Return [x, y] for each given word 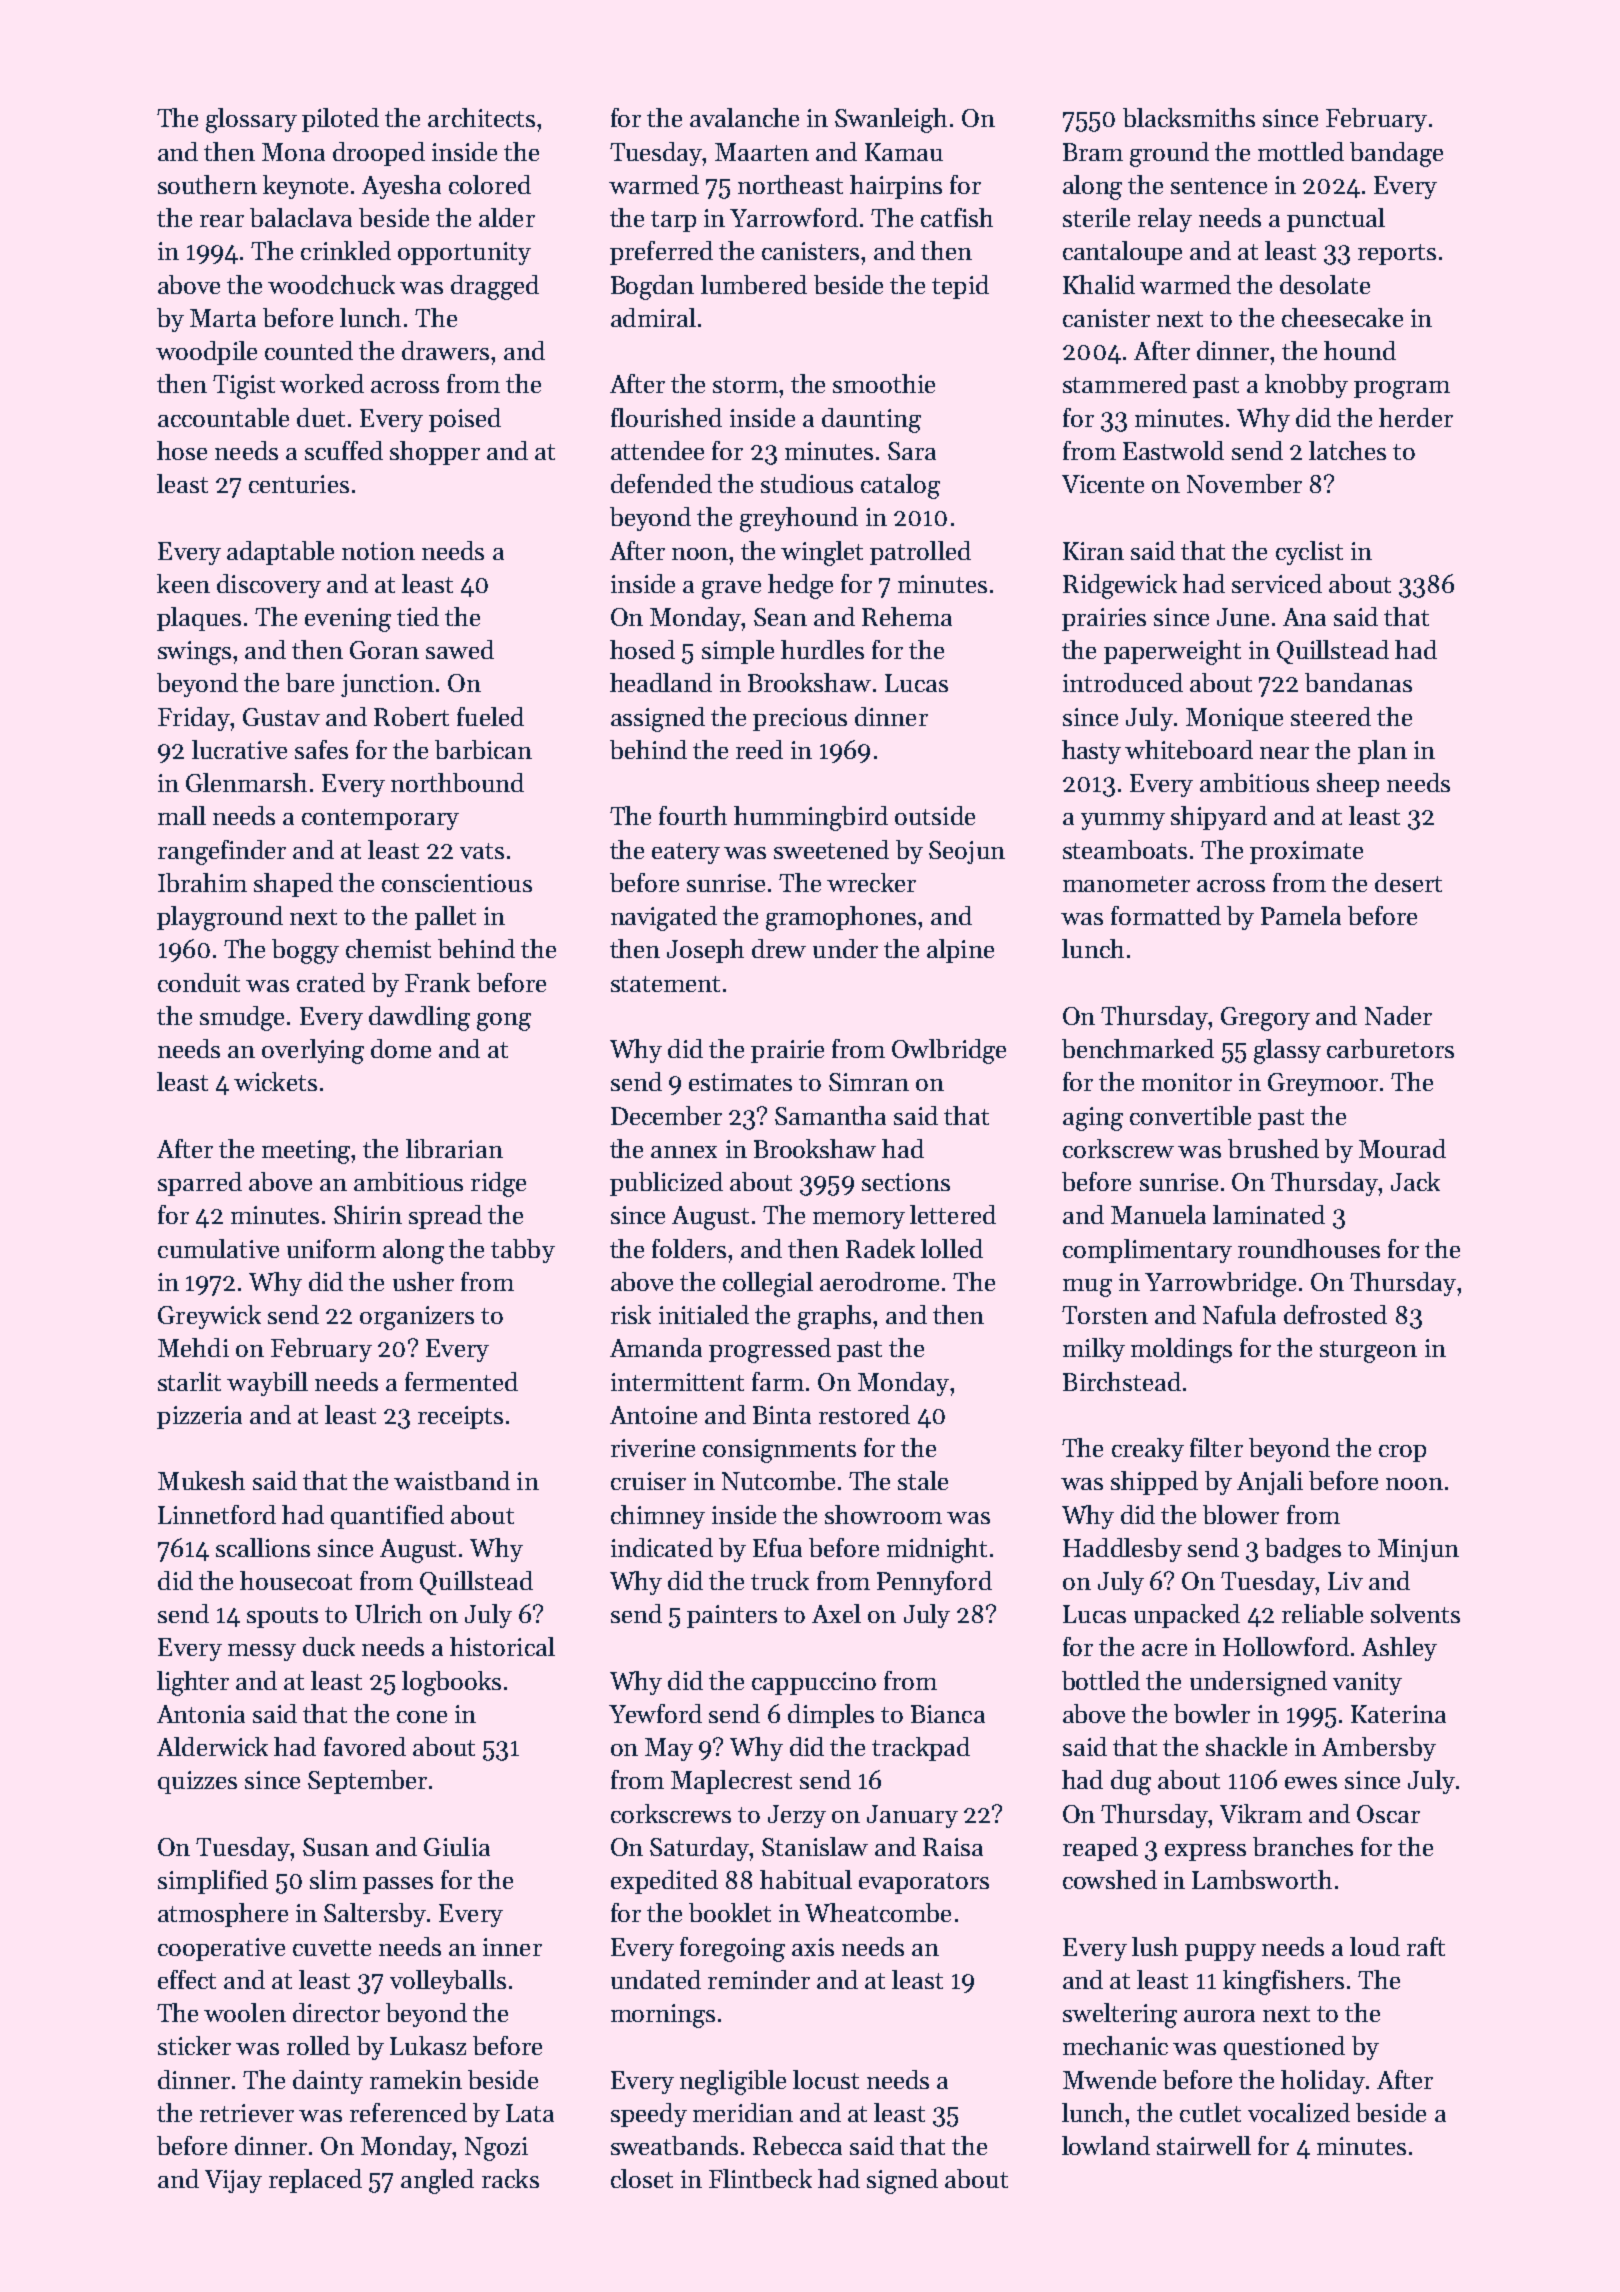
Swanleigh [891, 120]
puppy [1220, 1952]
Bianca [948, 1714]
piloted [340, 120]
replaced [315, 2181]
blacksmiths [1189, 117]
